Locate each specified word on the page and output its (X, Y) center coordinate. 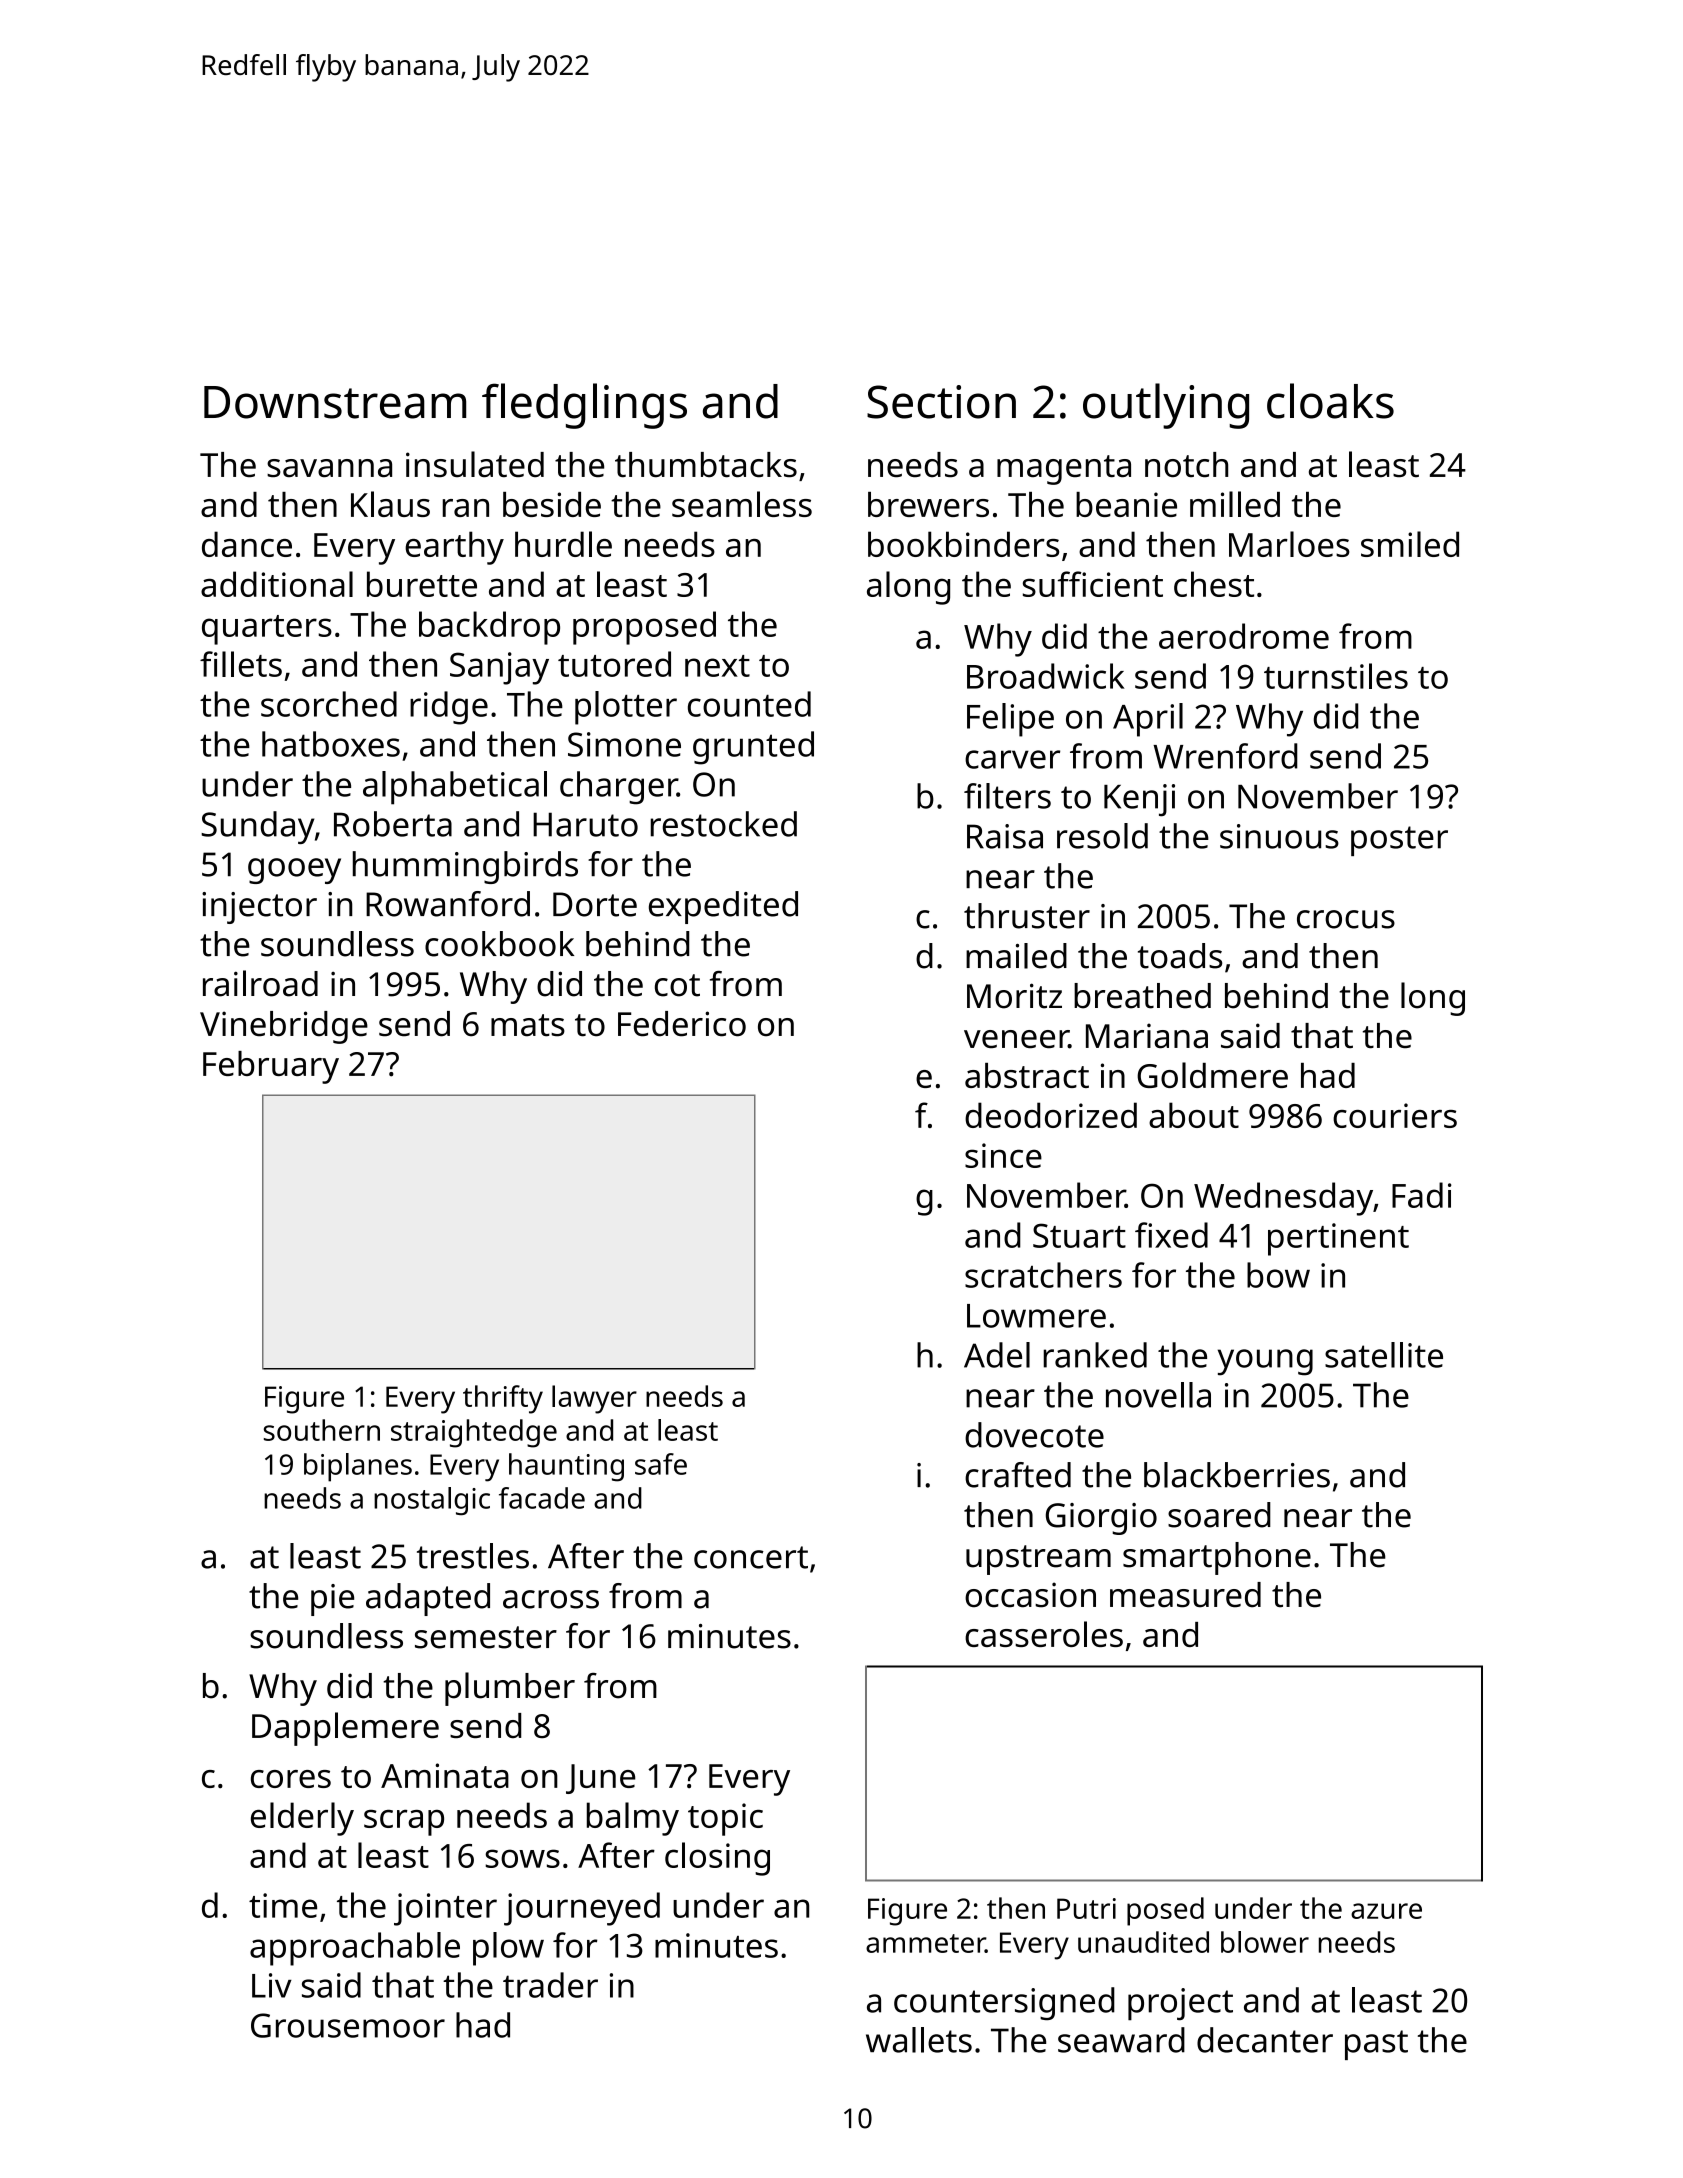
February (271, 1067)
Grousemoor (348, 2025)
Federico (682, 1024)
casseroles (1044, 1634)
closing (717, 1859)
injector (259, 908)
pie (332, 1600)
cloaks (1330, 401)
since (1003, 1155)
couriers (1395, 1115)
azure (1386, 1911)
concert (751, 1557)
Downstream (335, 402)
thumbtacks (706, 465)
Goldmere (1212, 1075)
